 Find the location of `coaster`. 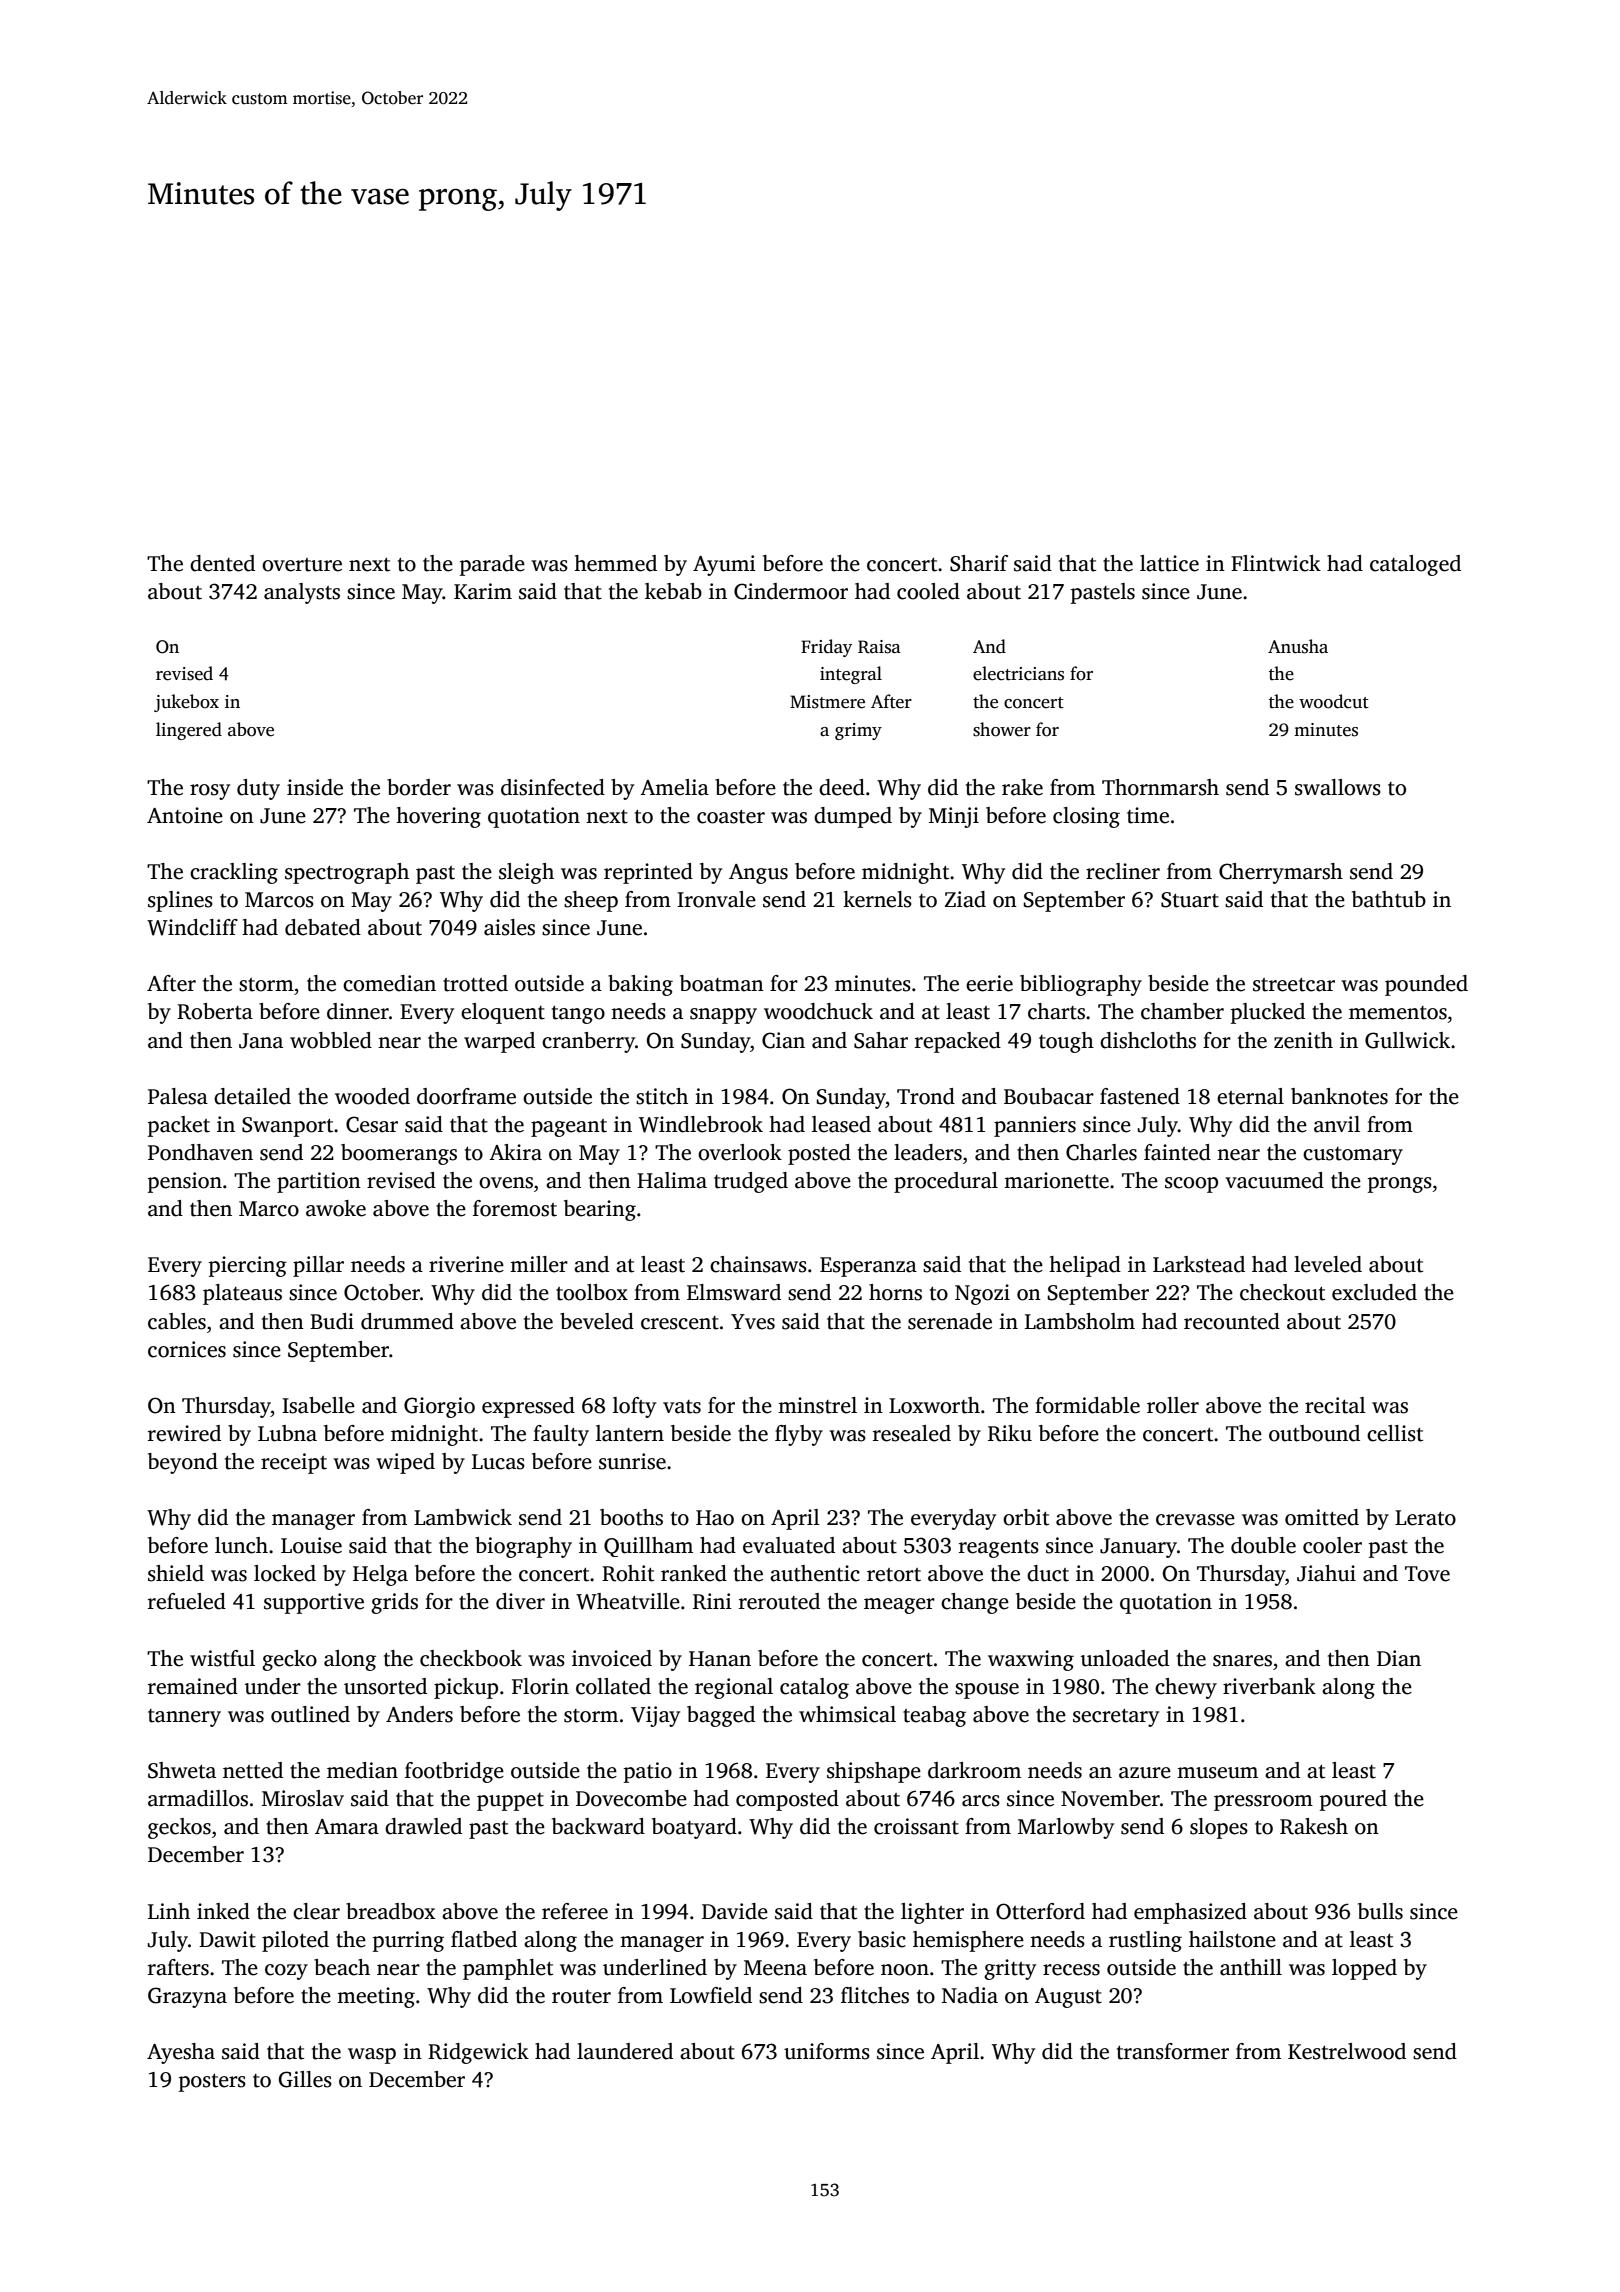

coaster is located at coordinates (731, 817).
